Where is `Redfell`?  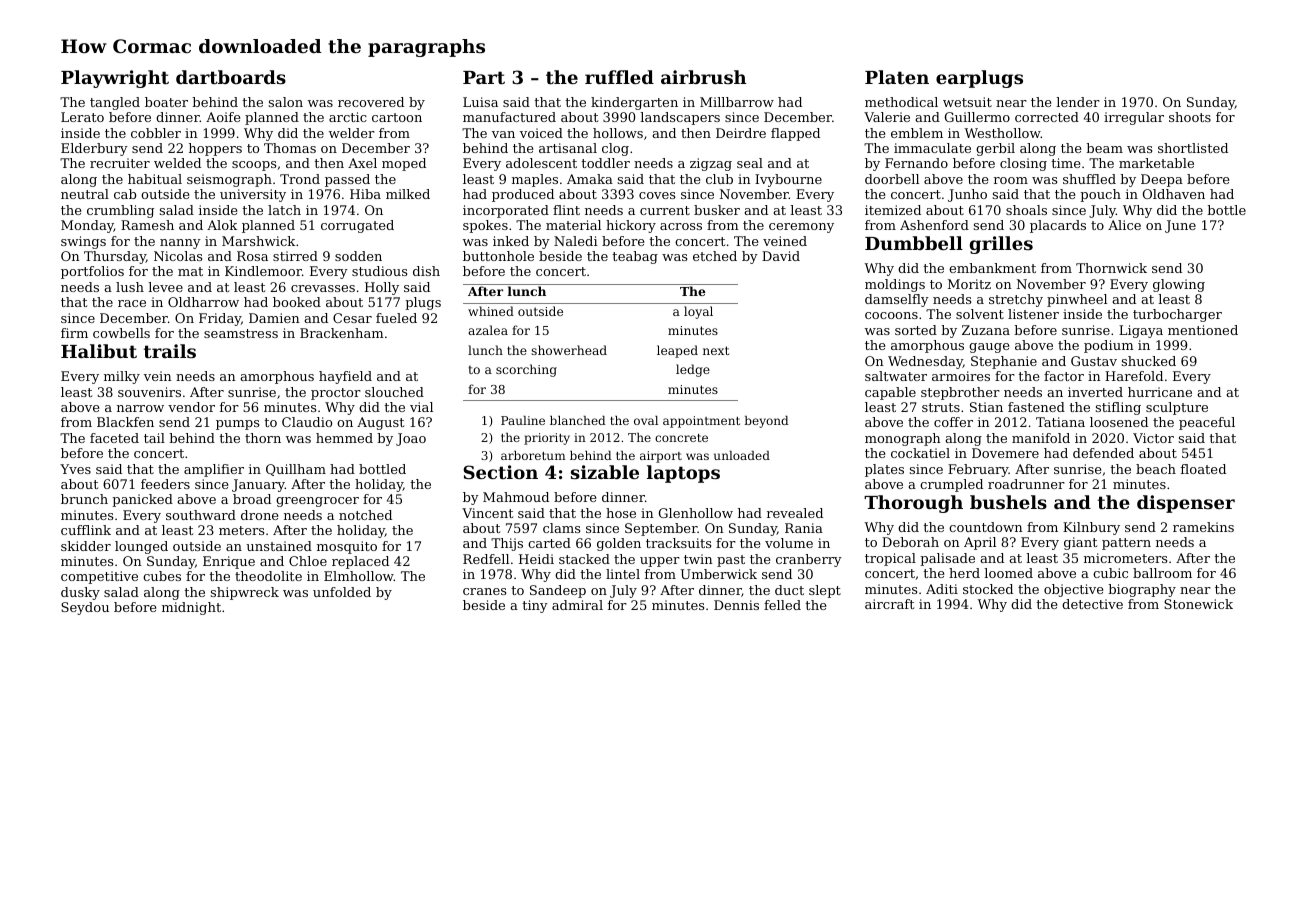 Redfell is located at coordinates (486, 559).
